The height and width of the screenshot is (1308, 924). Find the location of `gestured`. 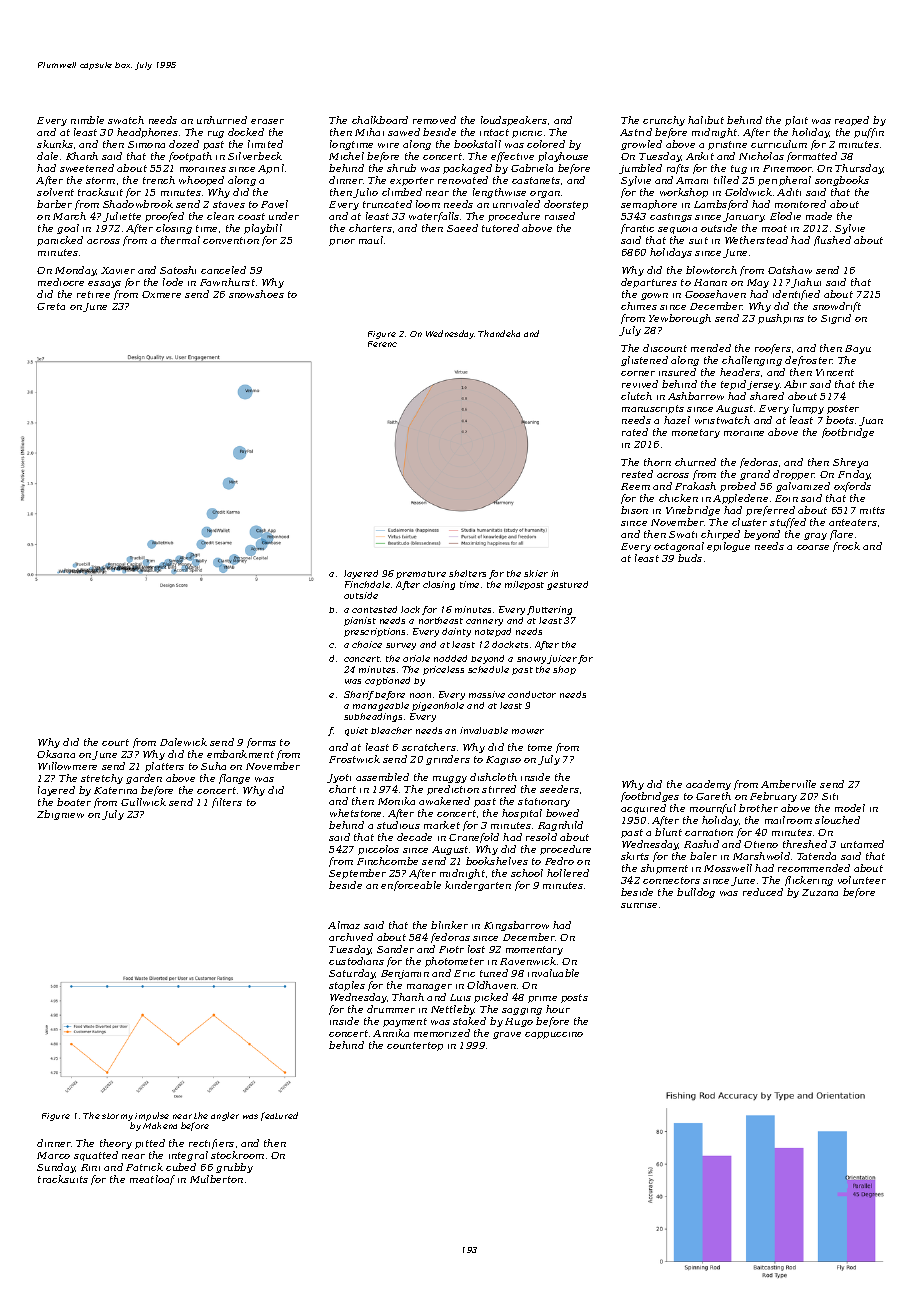

gestured is located at coordinates (567, 585).
